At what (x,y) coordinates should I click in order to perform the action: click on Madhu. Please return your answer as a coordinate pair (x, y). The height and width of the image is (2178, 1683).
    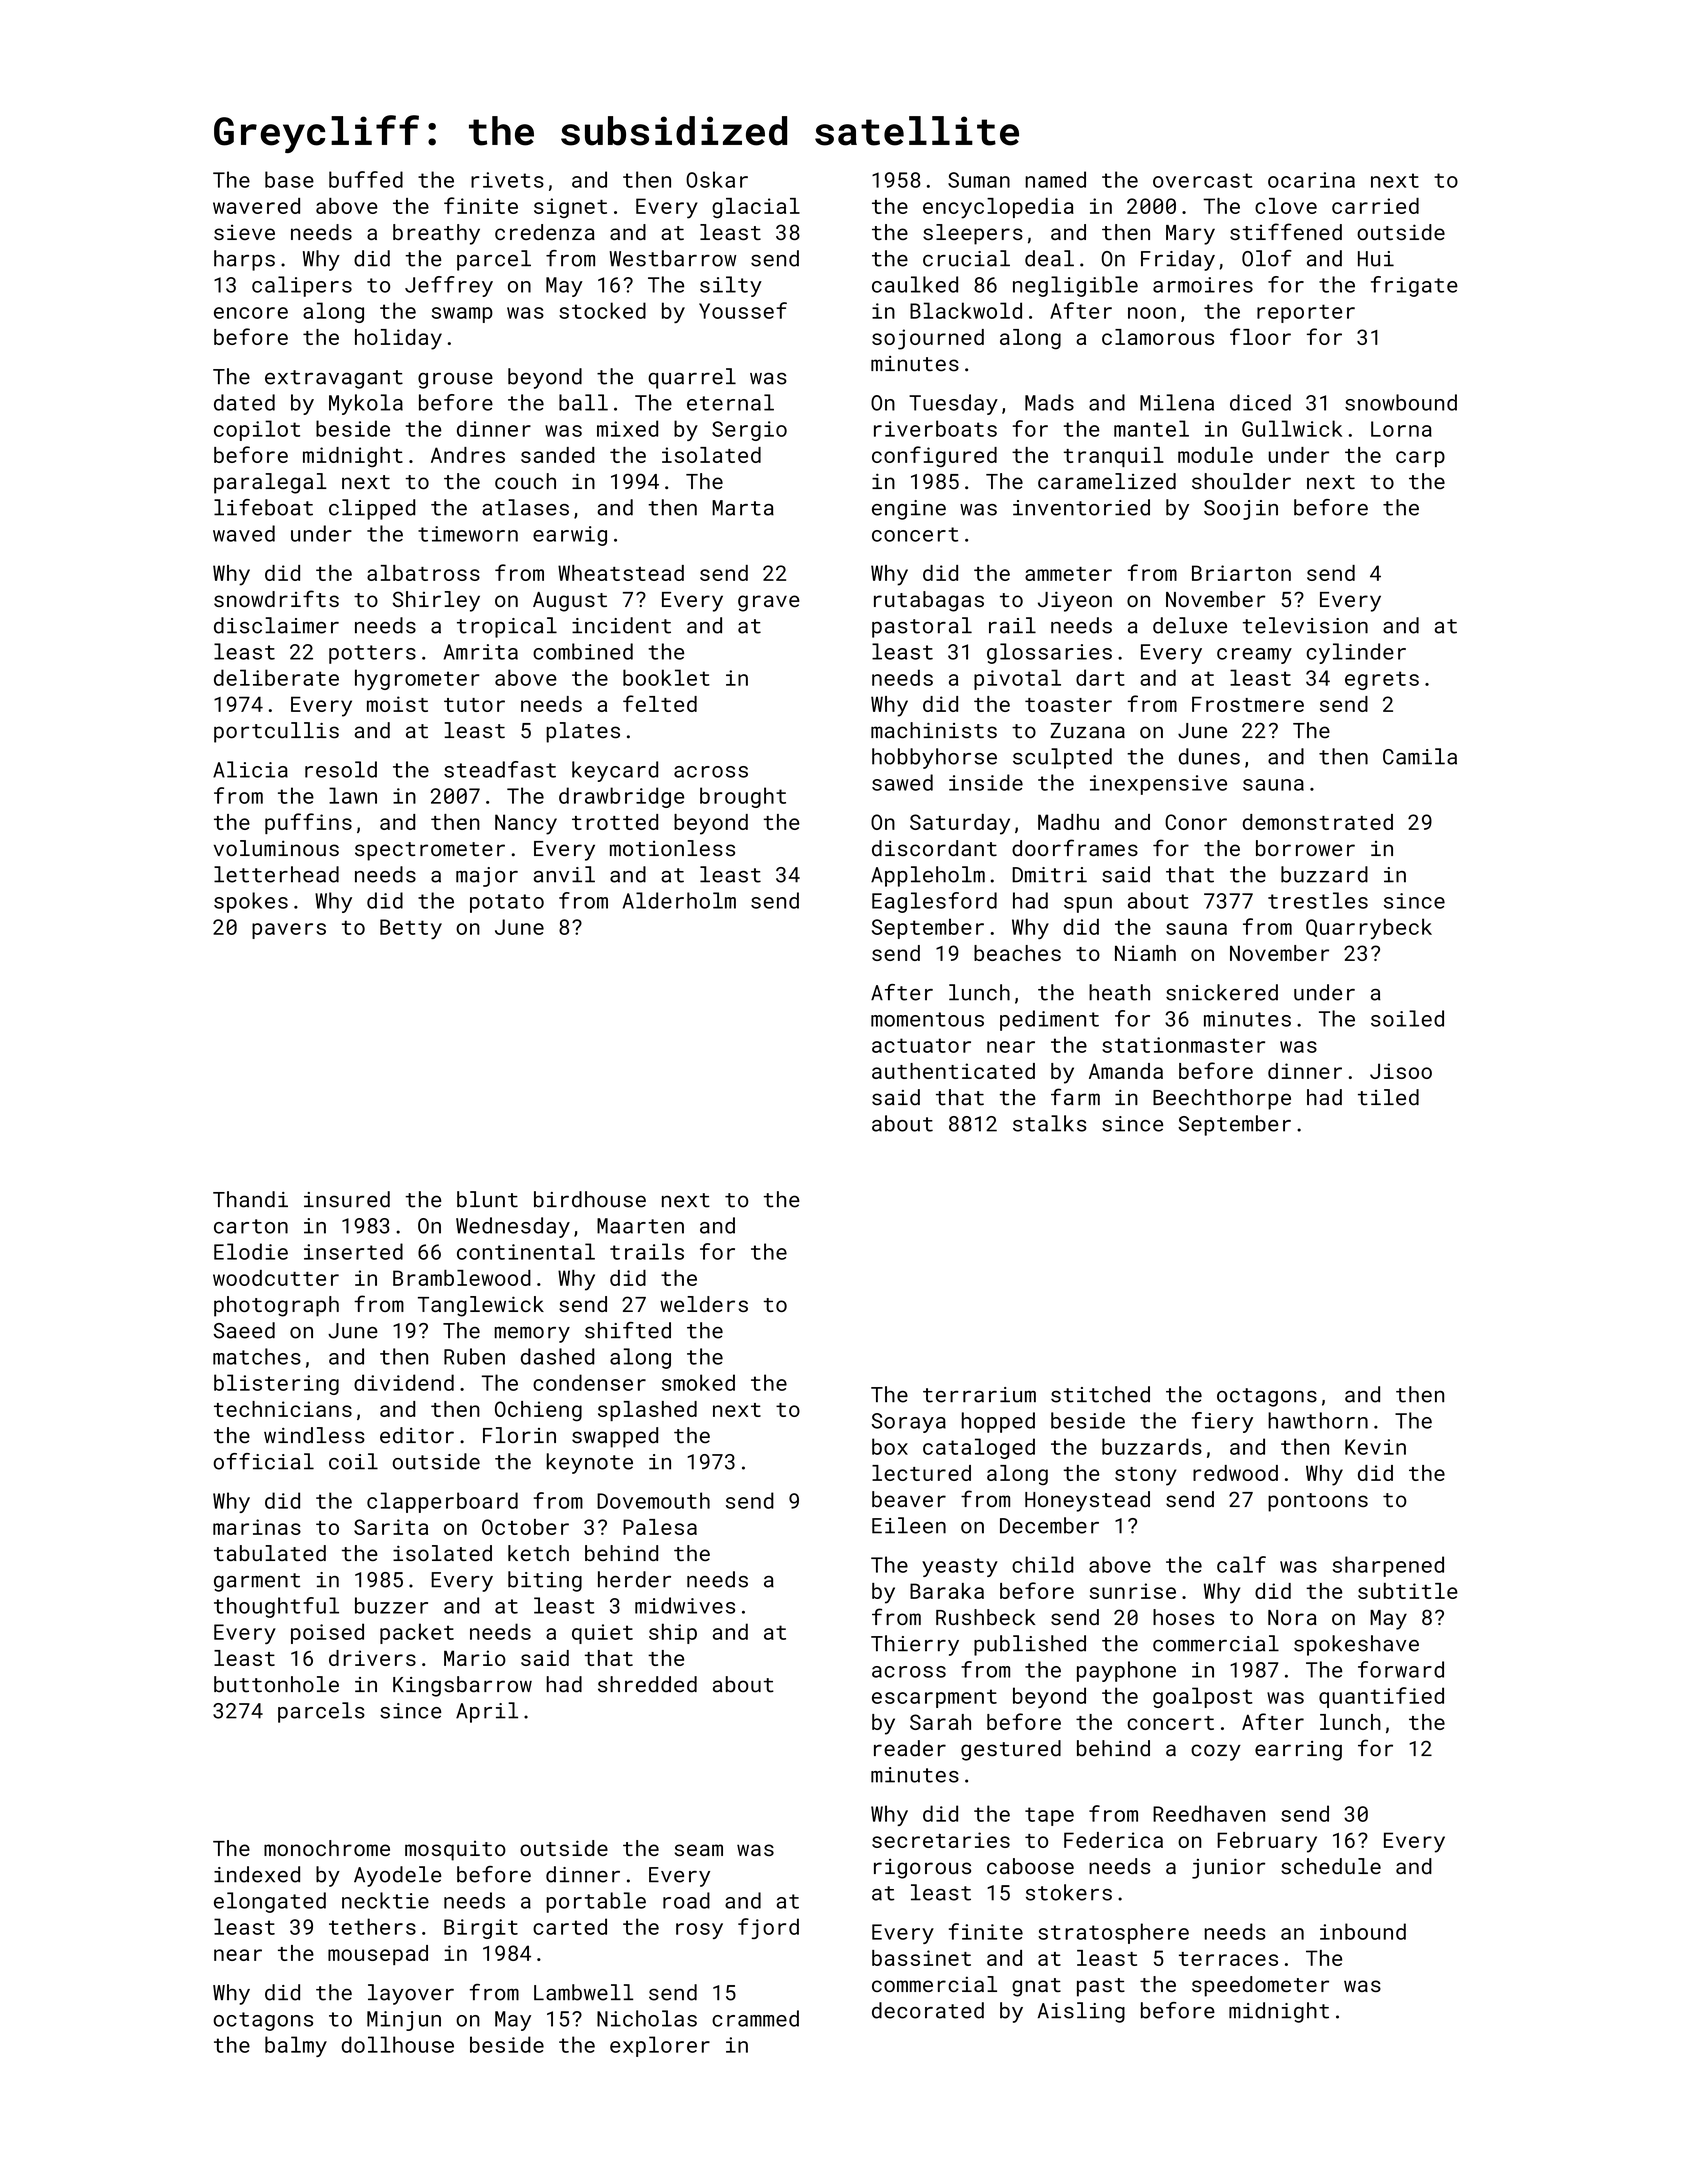
    Looking at the image, I should click on (1068, 822).
